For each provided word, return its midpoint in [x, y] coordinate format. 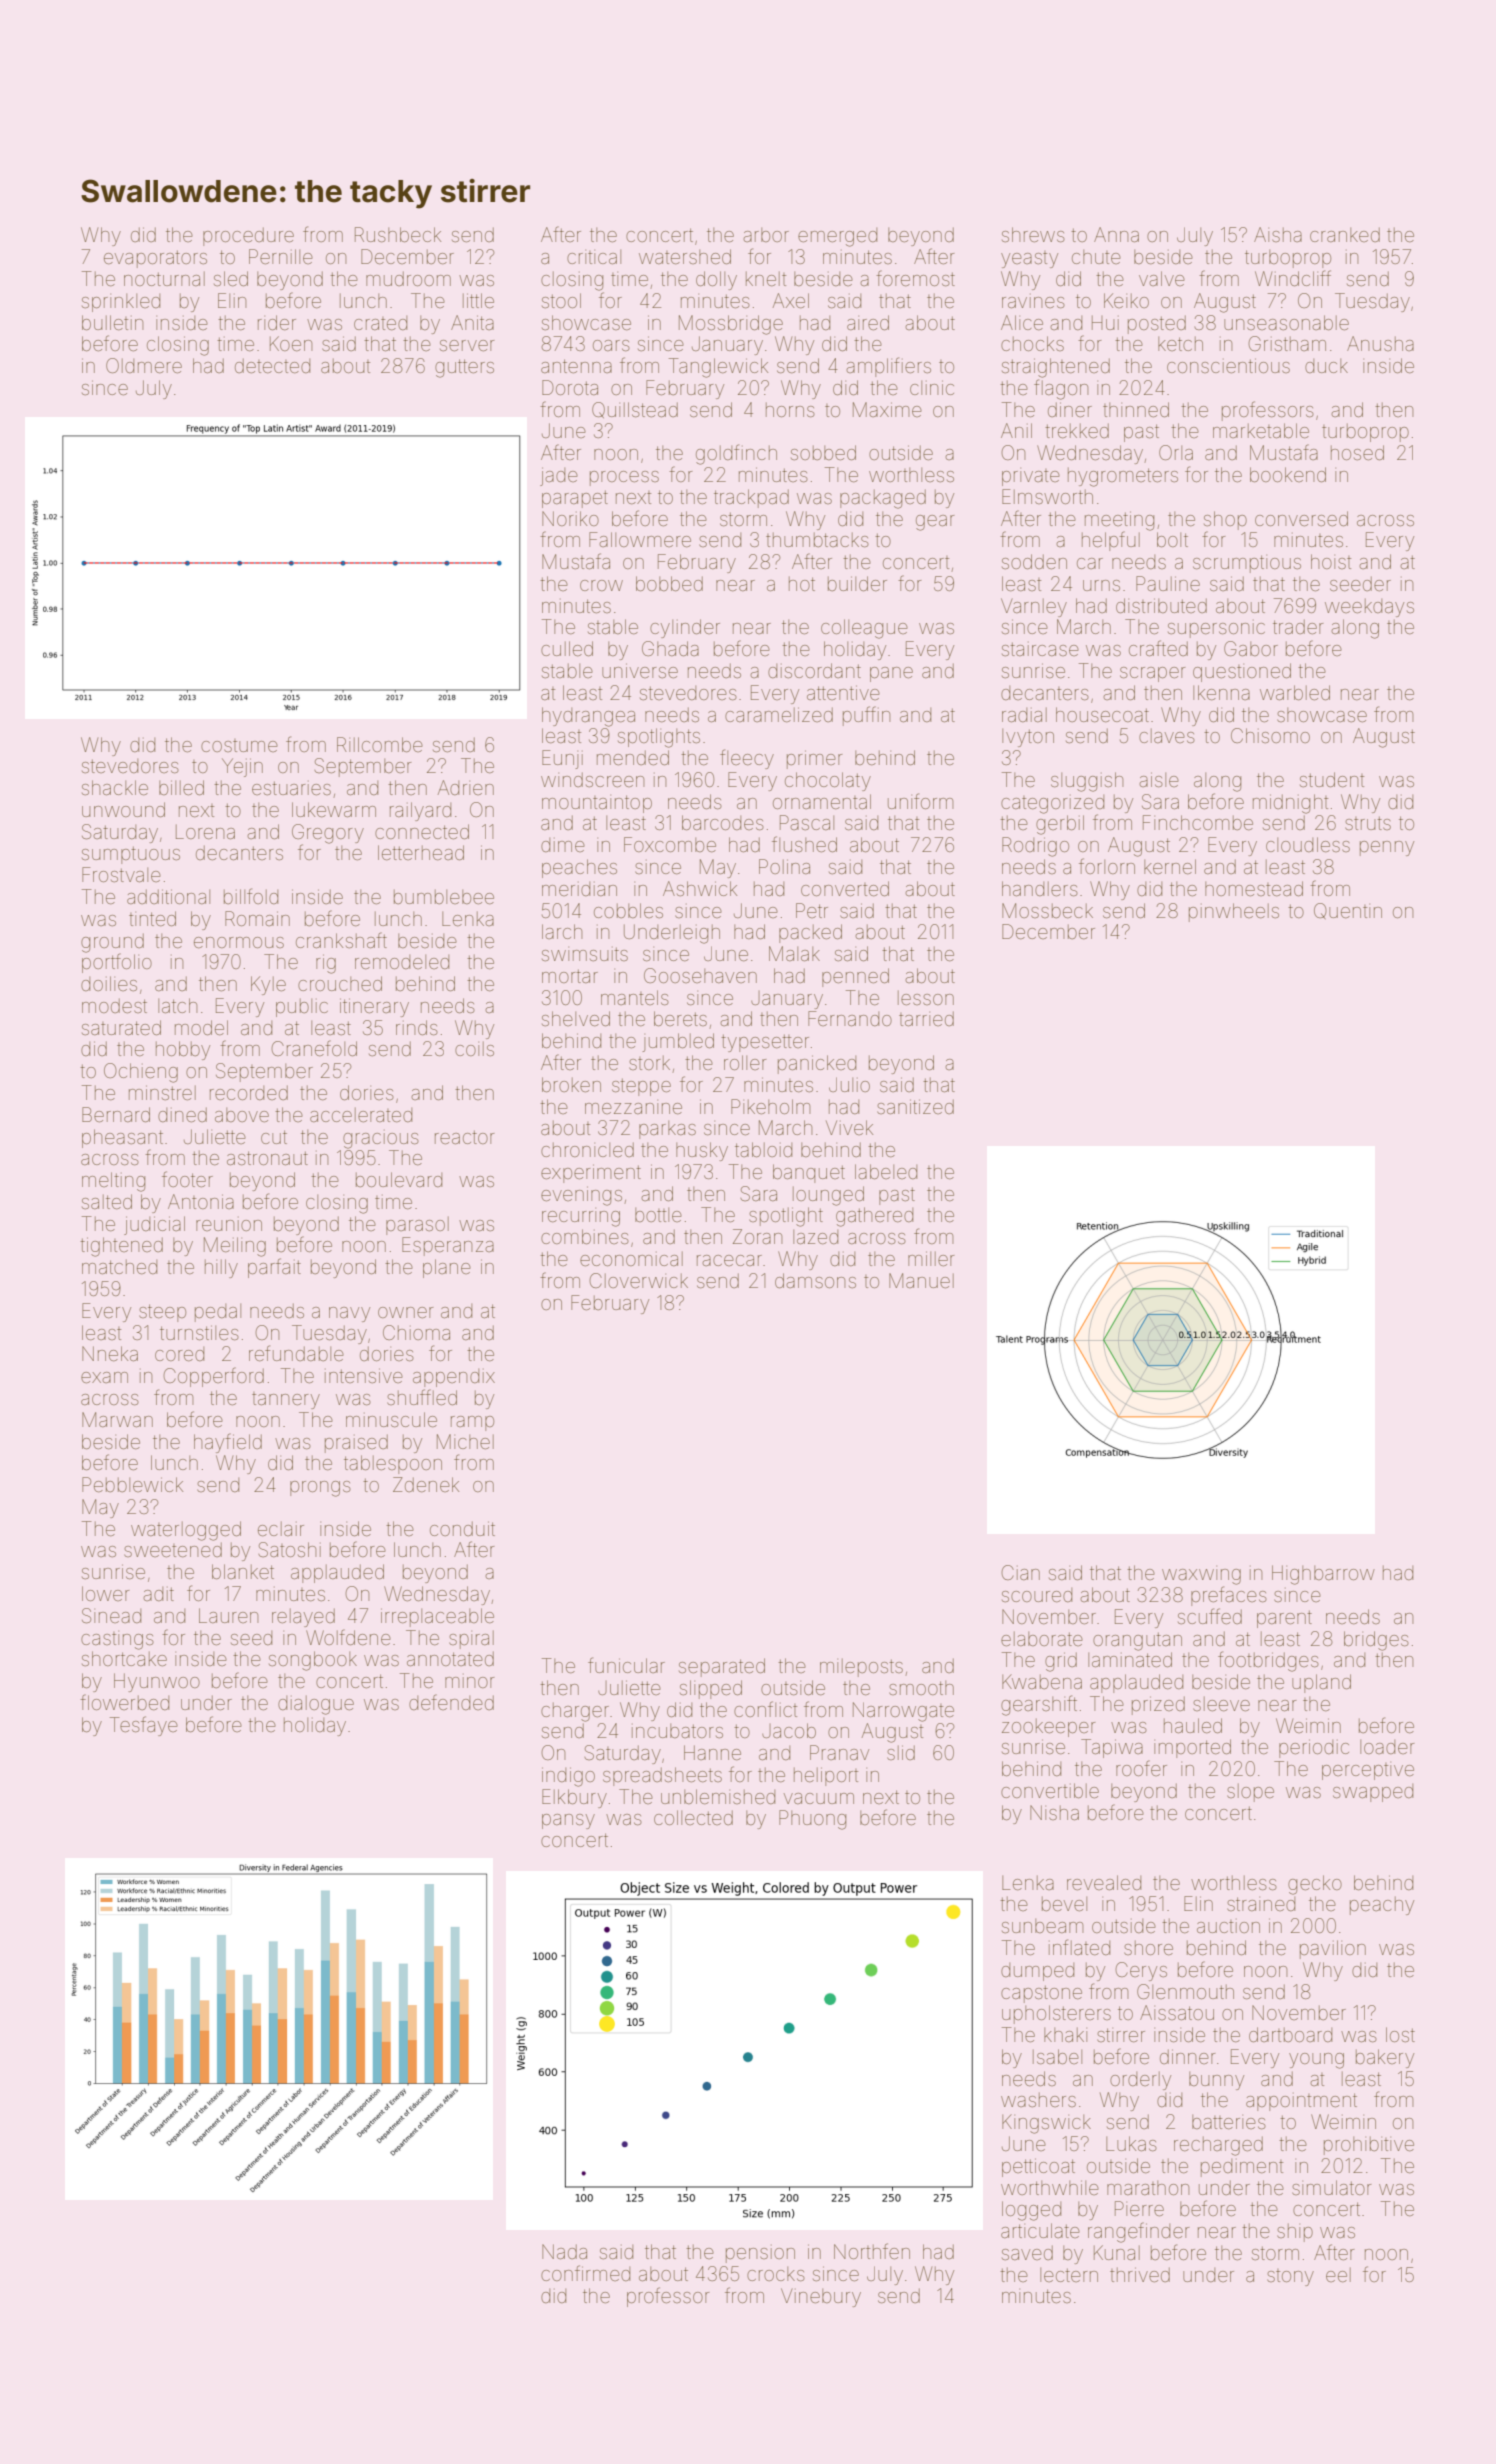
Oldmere [144, 365]
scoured [1037, 1595]
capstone [1041, 1994]
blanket [243, 1571]
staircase [1040, 649]
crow [601, 585]
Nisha [1054, 1812]
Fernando [850, 1018]
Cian [1020, 1572]
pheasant [122, 1138]
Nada [564, 2251]
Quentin [1348, 911]
